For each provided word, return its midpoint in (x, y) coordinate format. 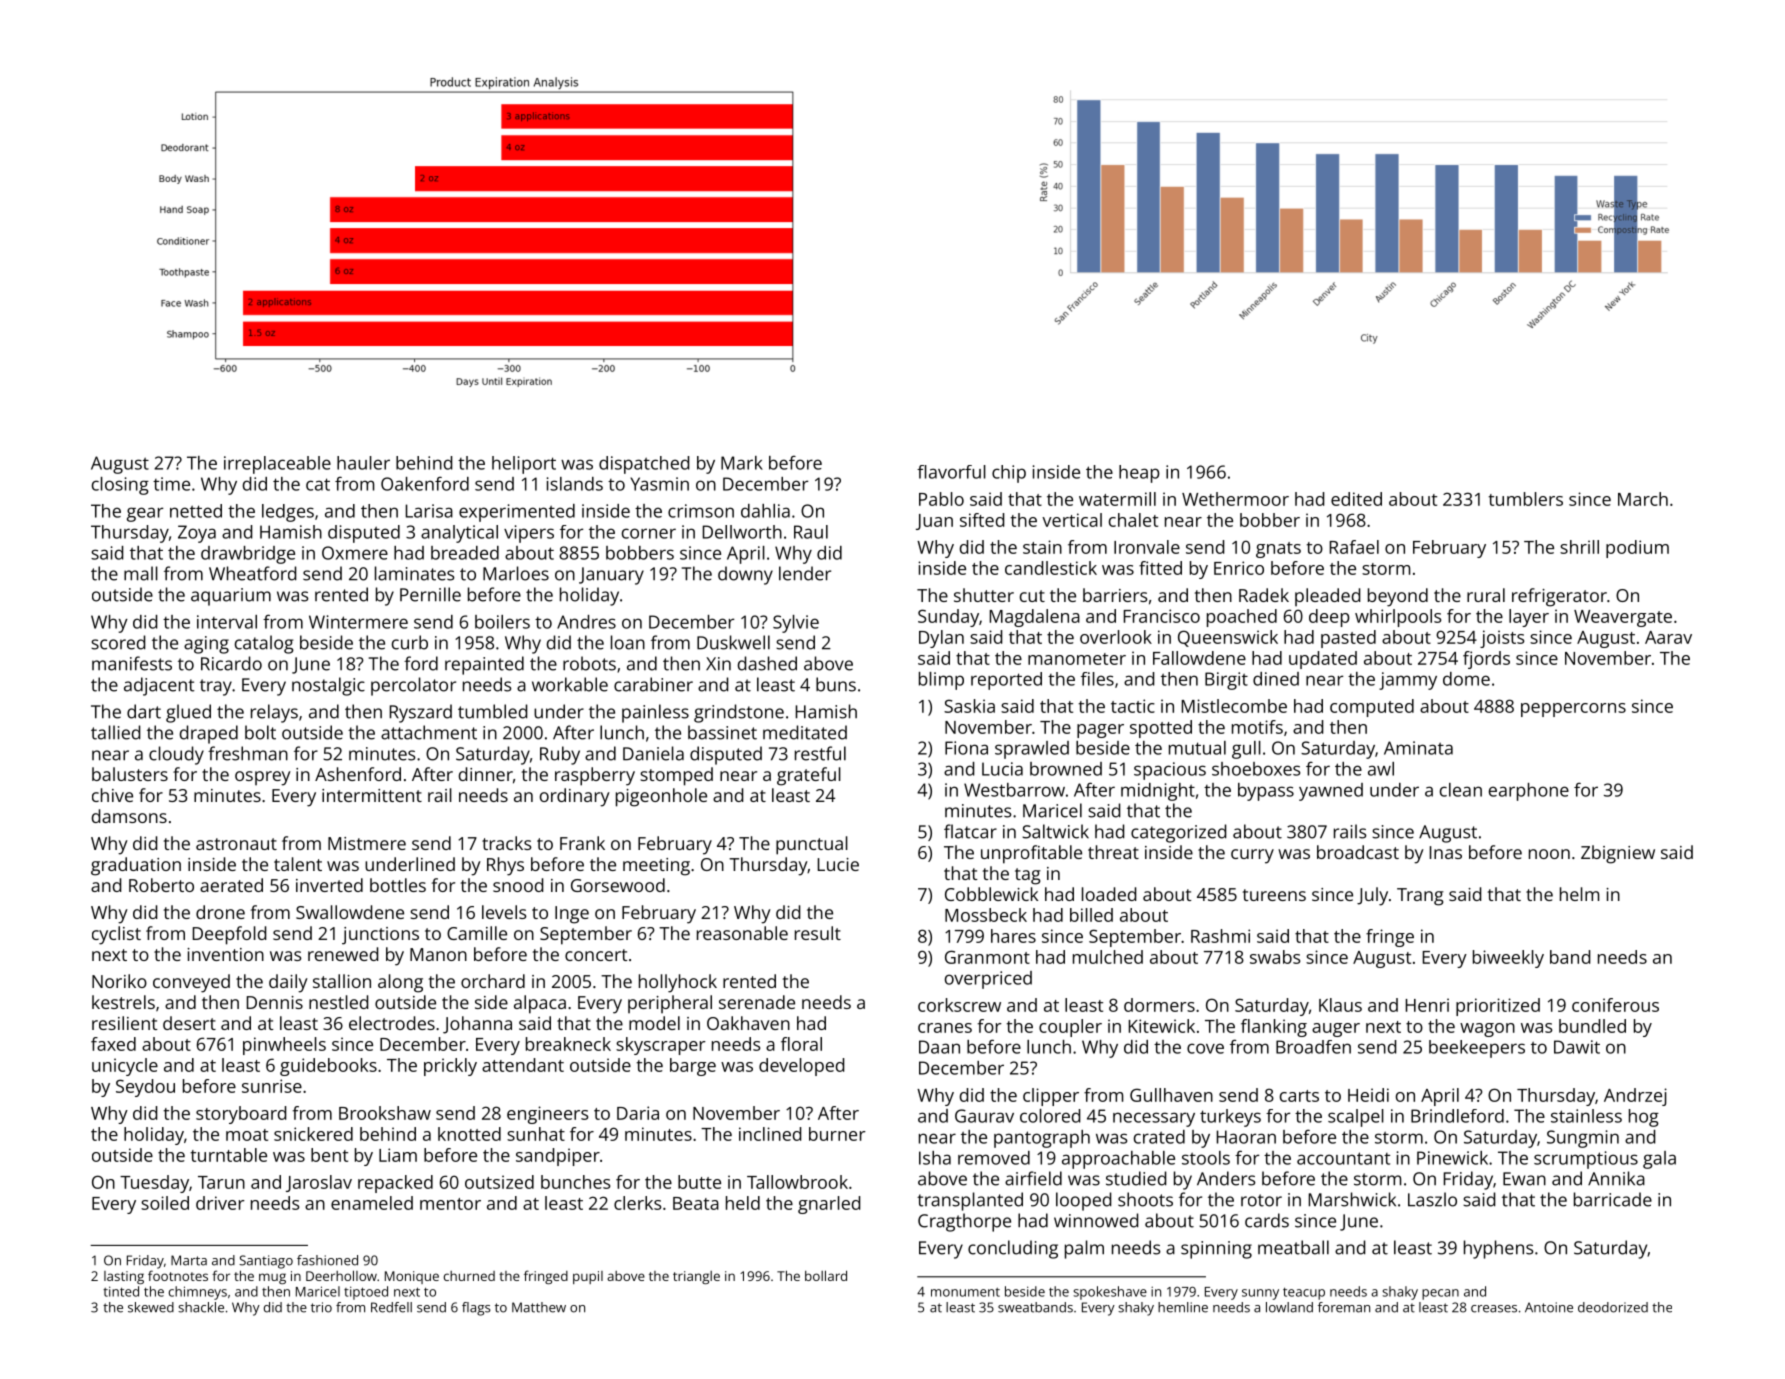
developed (801, 1067)
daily (288, 983)
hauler (363, 463)
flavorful (951, 472)
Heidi (1368, 1095)
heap (1139, 474)
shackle (201, 1307)
